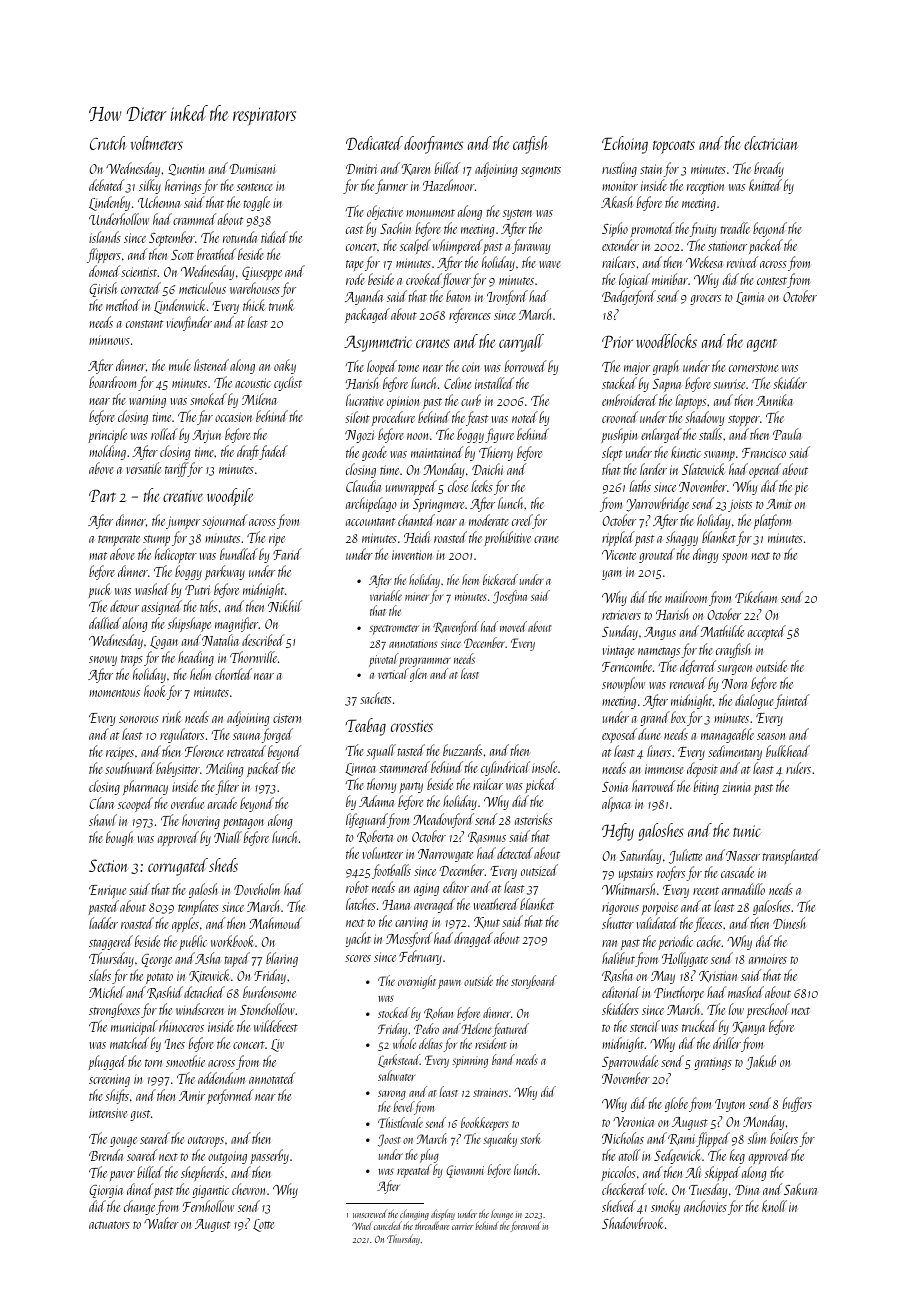  Describe the element at coordinates (109, 340) in the screenshot. I see `minnows` at that location.
